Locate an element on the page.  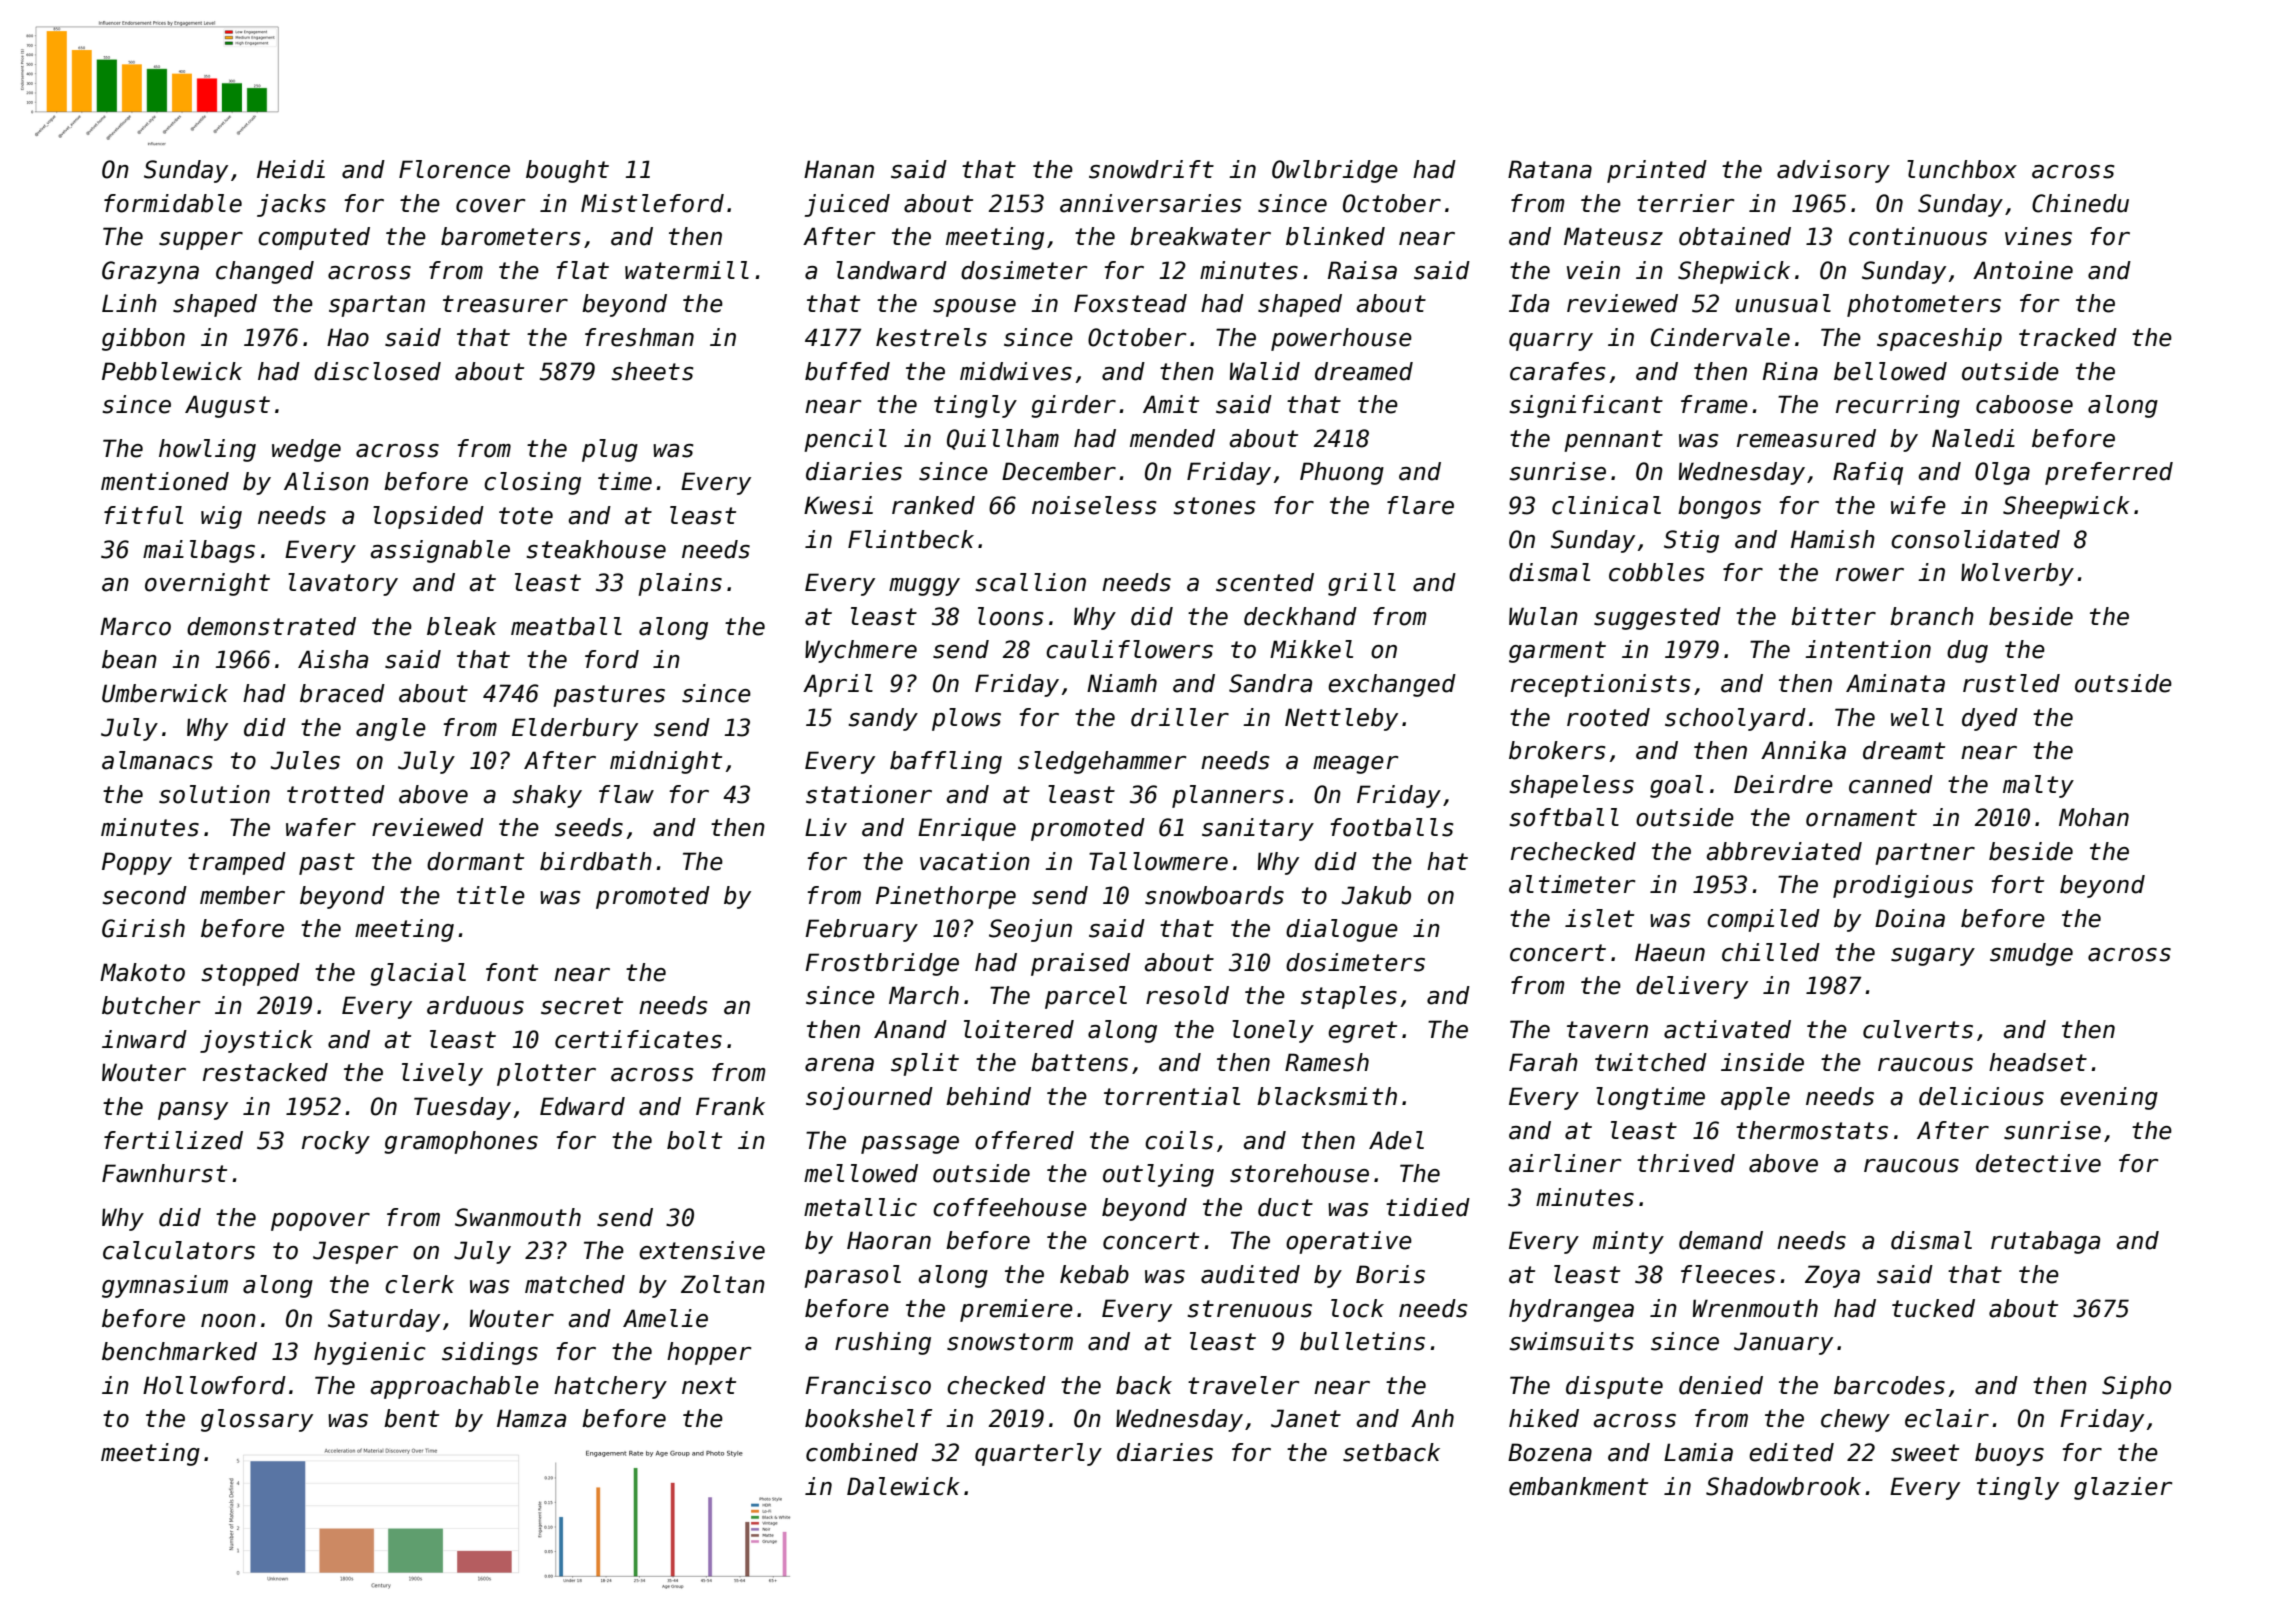
jacks is located at coordinates (291, 205).
